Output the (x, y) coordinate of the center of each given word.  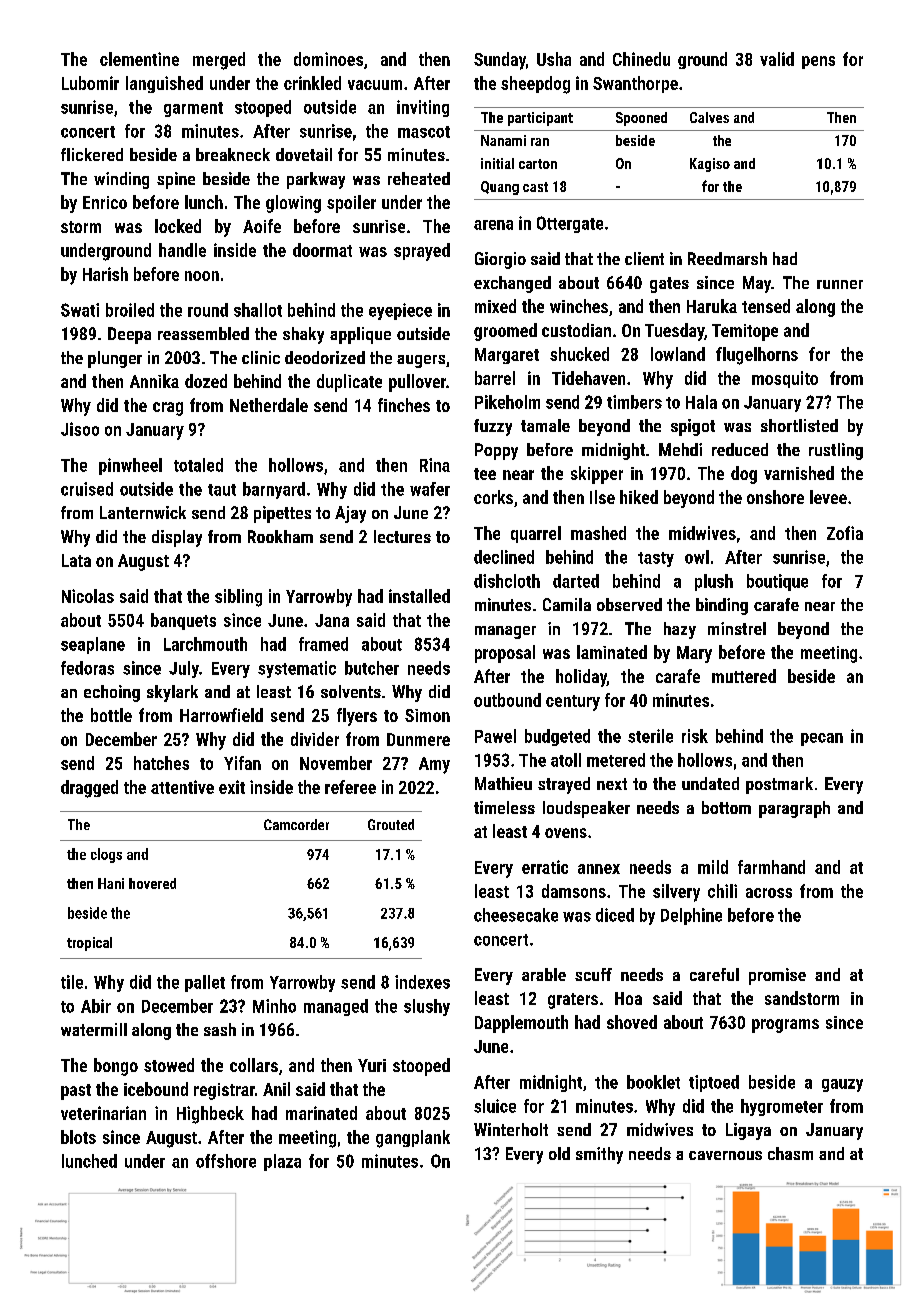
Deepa (129, 335)
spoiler (351, 204)
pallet (205, 983)
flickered (92, 154)
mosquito (785, 379)
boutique (777, 582)
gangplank (413, 1139)
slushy (427, 1007)
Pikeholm (507, 402)
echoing (112, 693)
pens (818, 62)
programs (785, 1026)
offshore (226, 1161)
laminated (612, 652)
